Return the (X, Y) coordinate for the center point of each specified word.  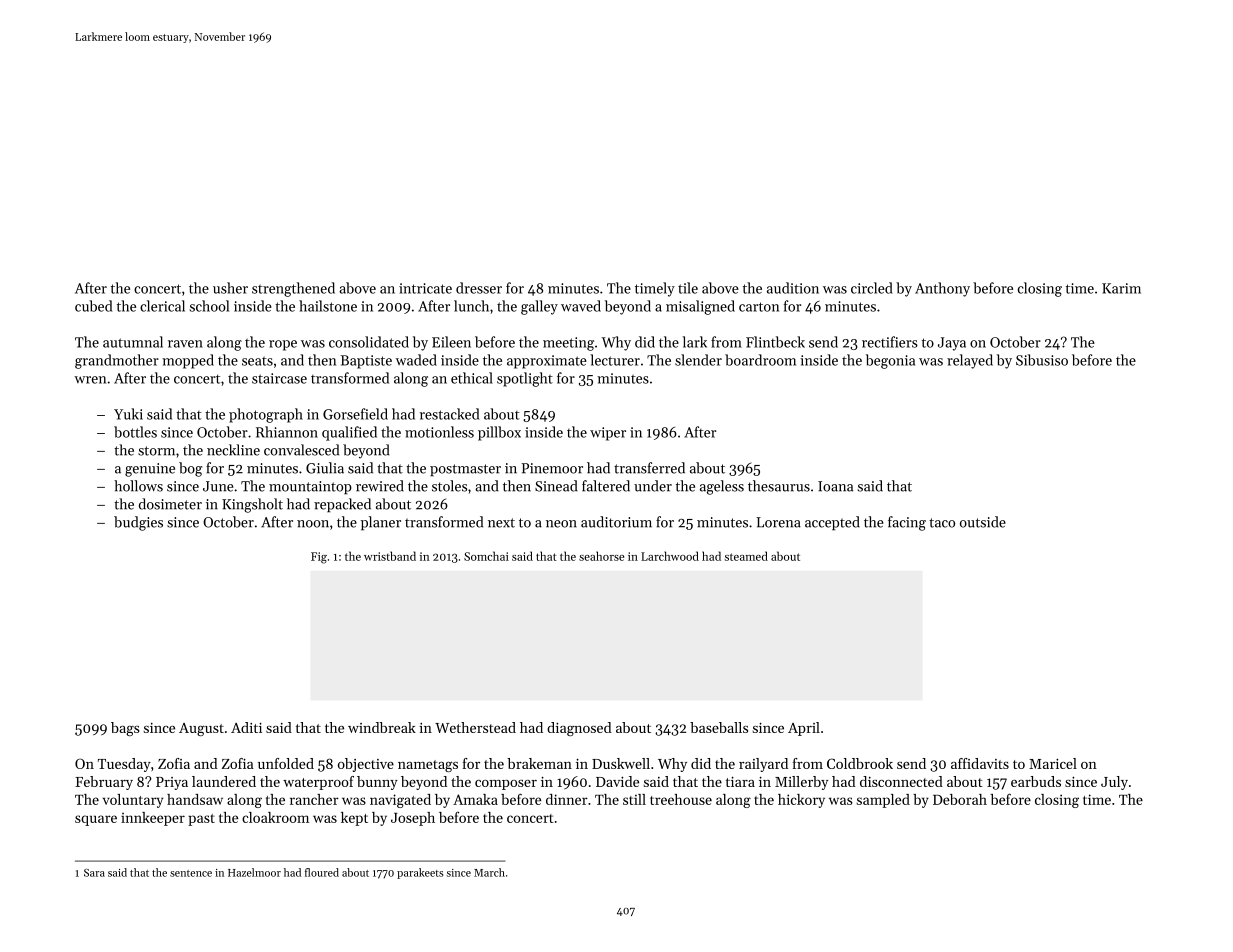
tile (688, 288)
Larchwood (670, 556)
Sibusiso (1042, 360)
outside (983, 522)
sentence (191, 873)
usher (230, 288)
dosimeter (170, 504)
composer (506, 785)
